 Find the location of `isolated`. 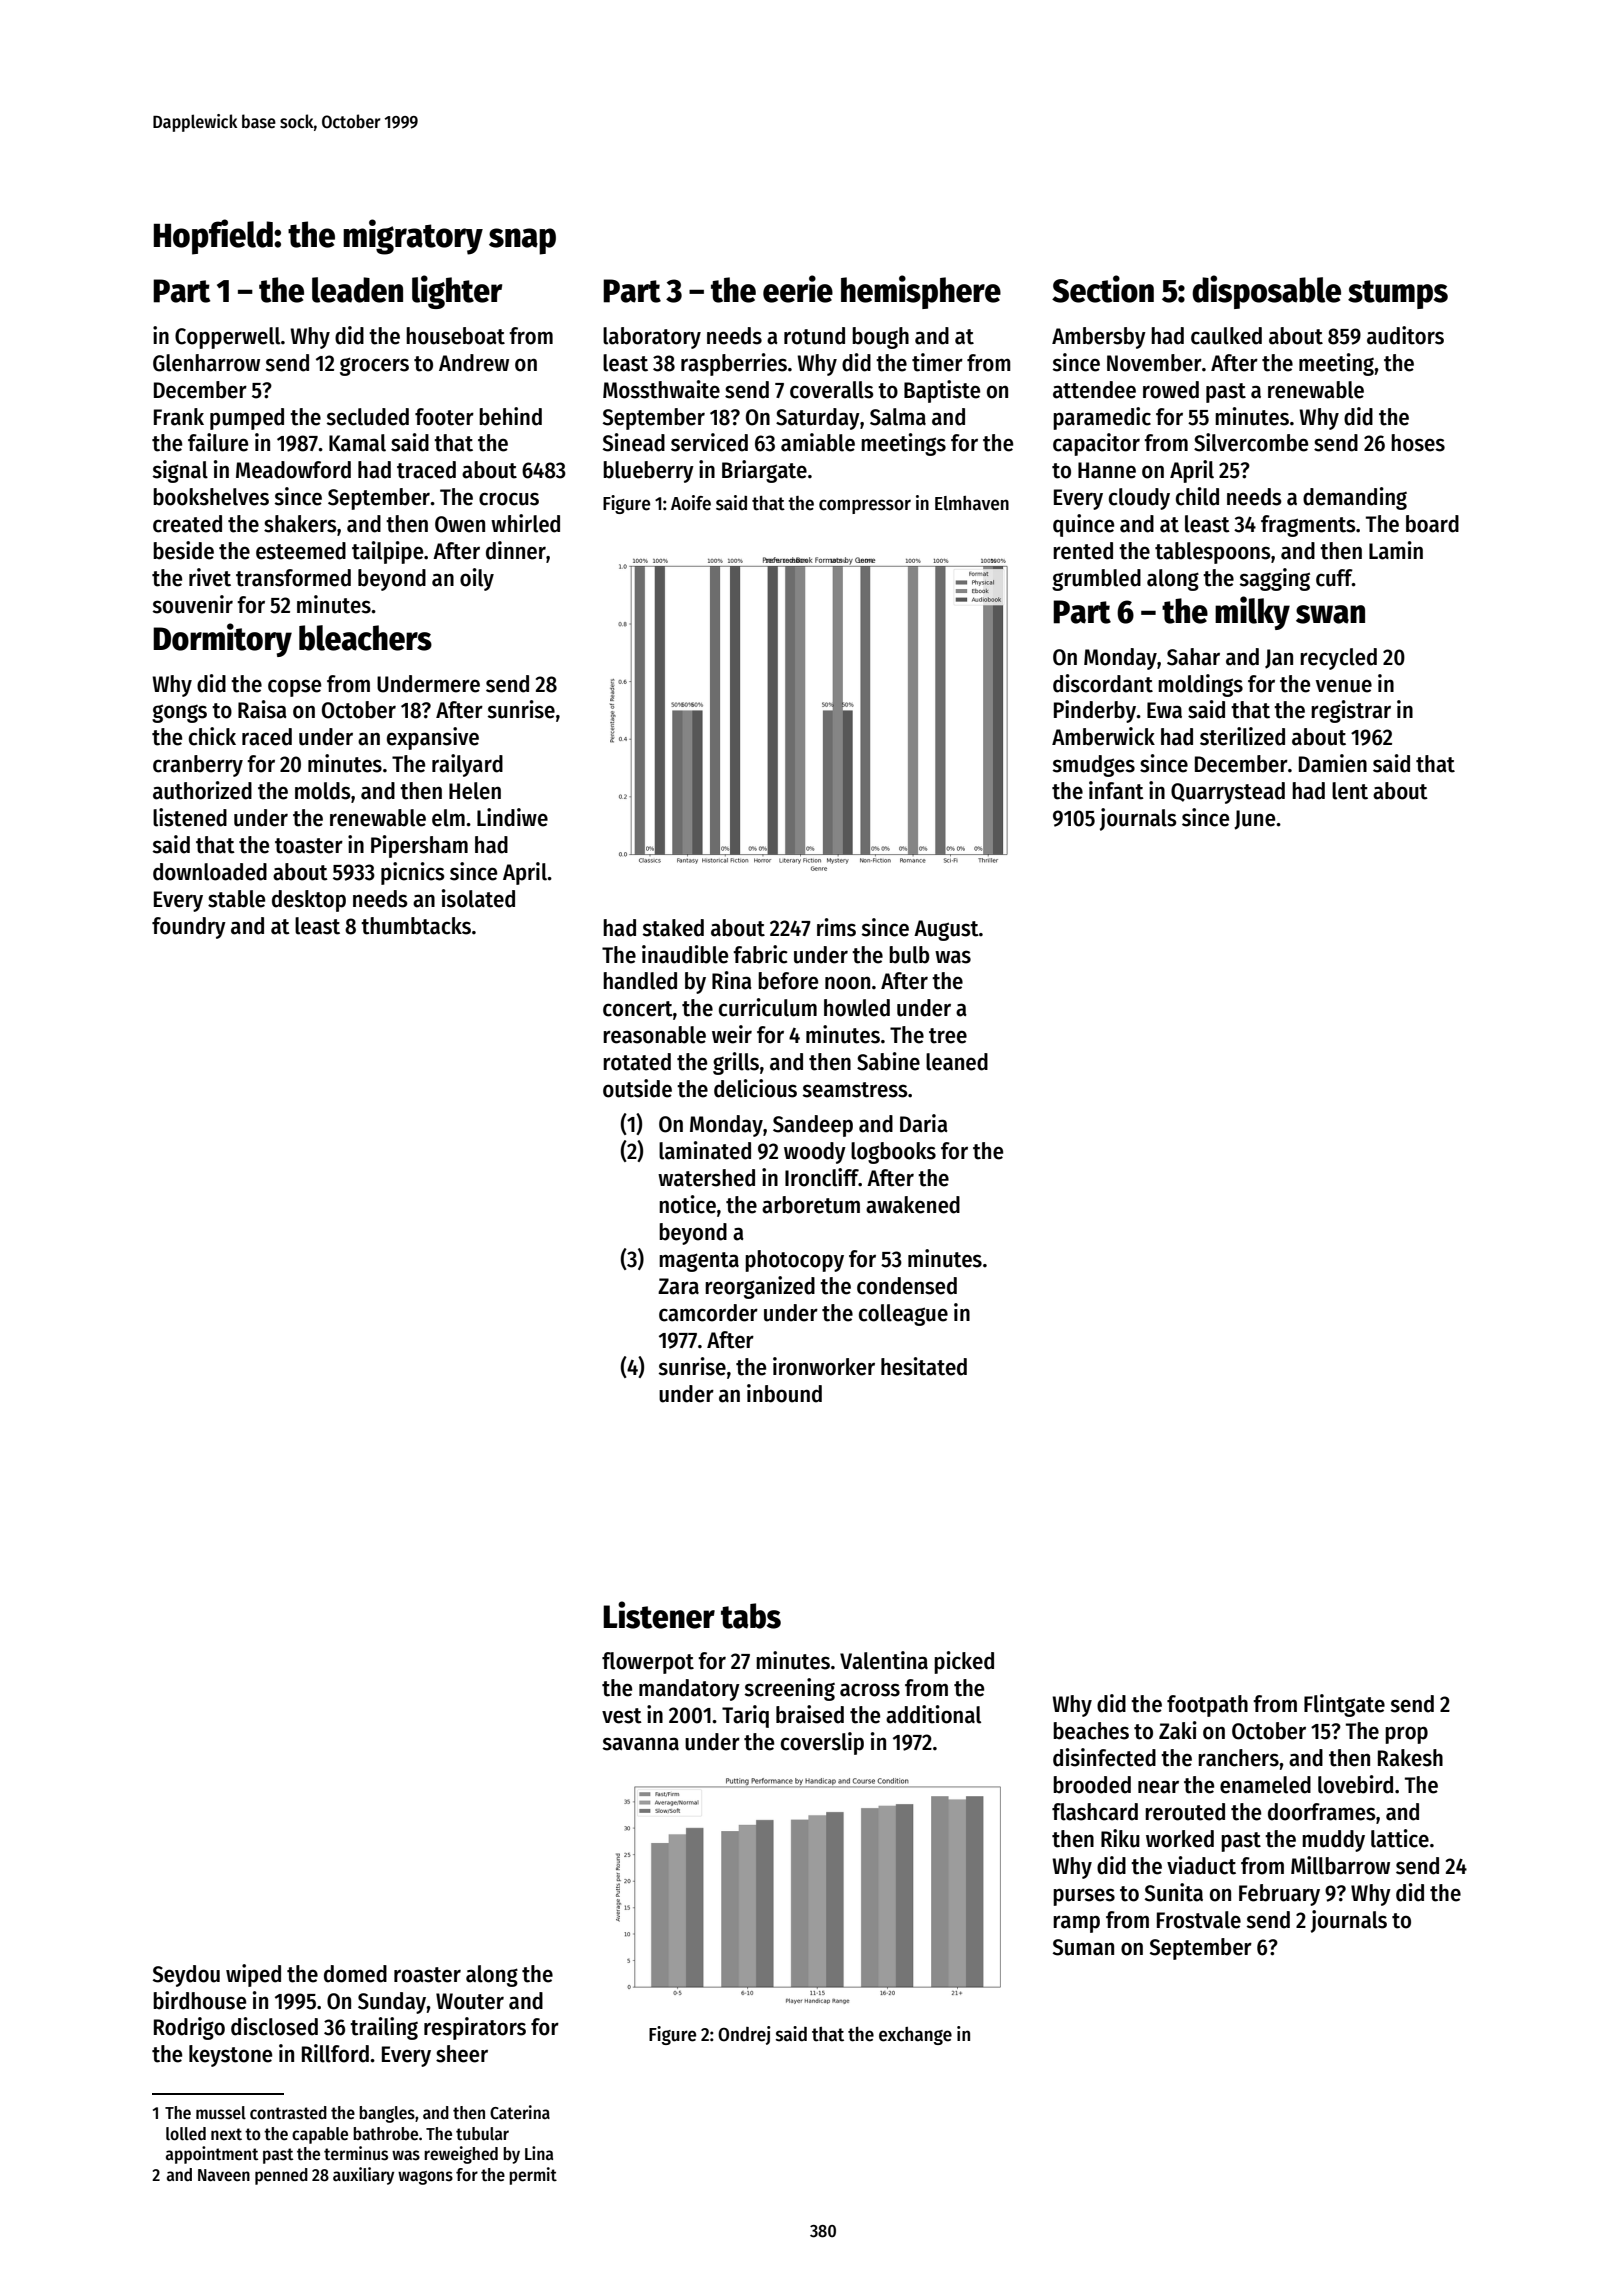

isolated is located at coordinates (478, 898).
